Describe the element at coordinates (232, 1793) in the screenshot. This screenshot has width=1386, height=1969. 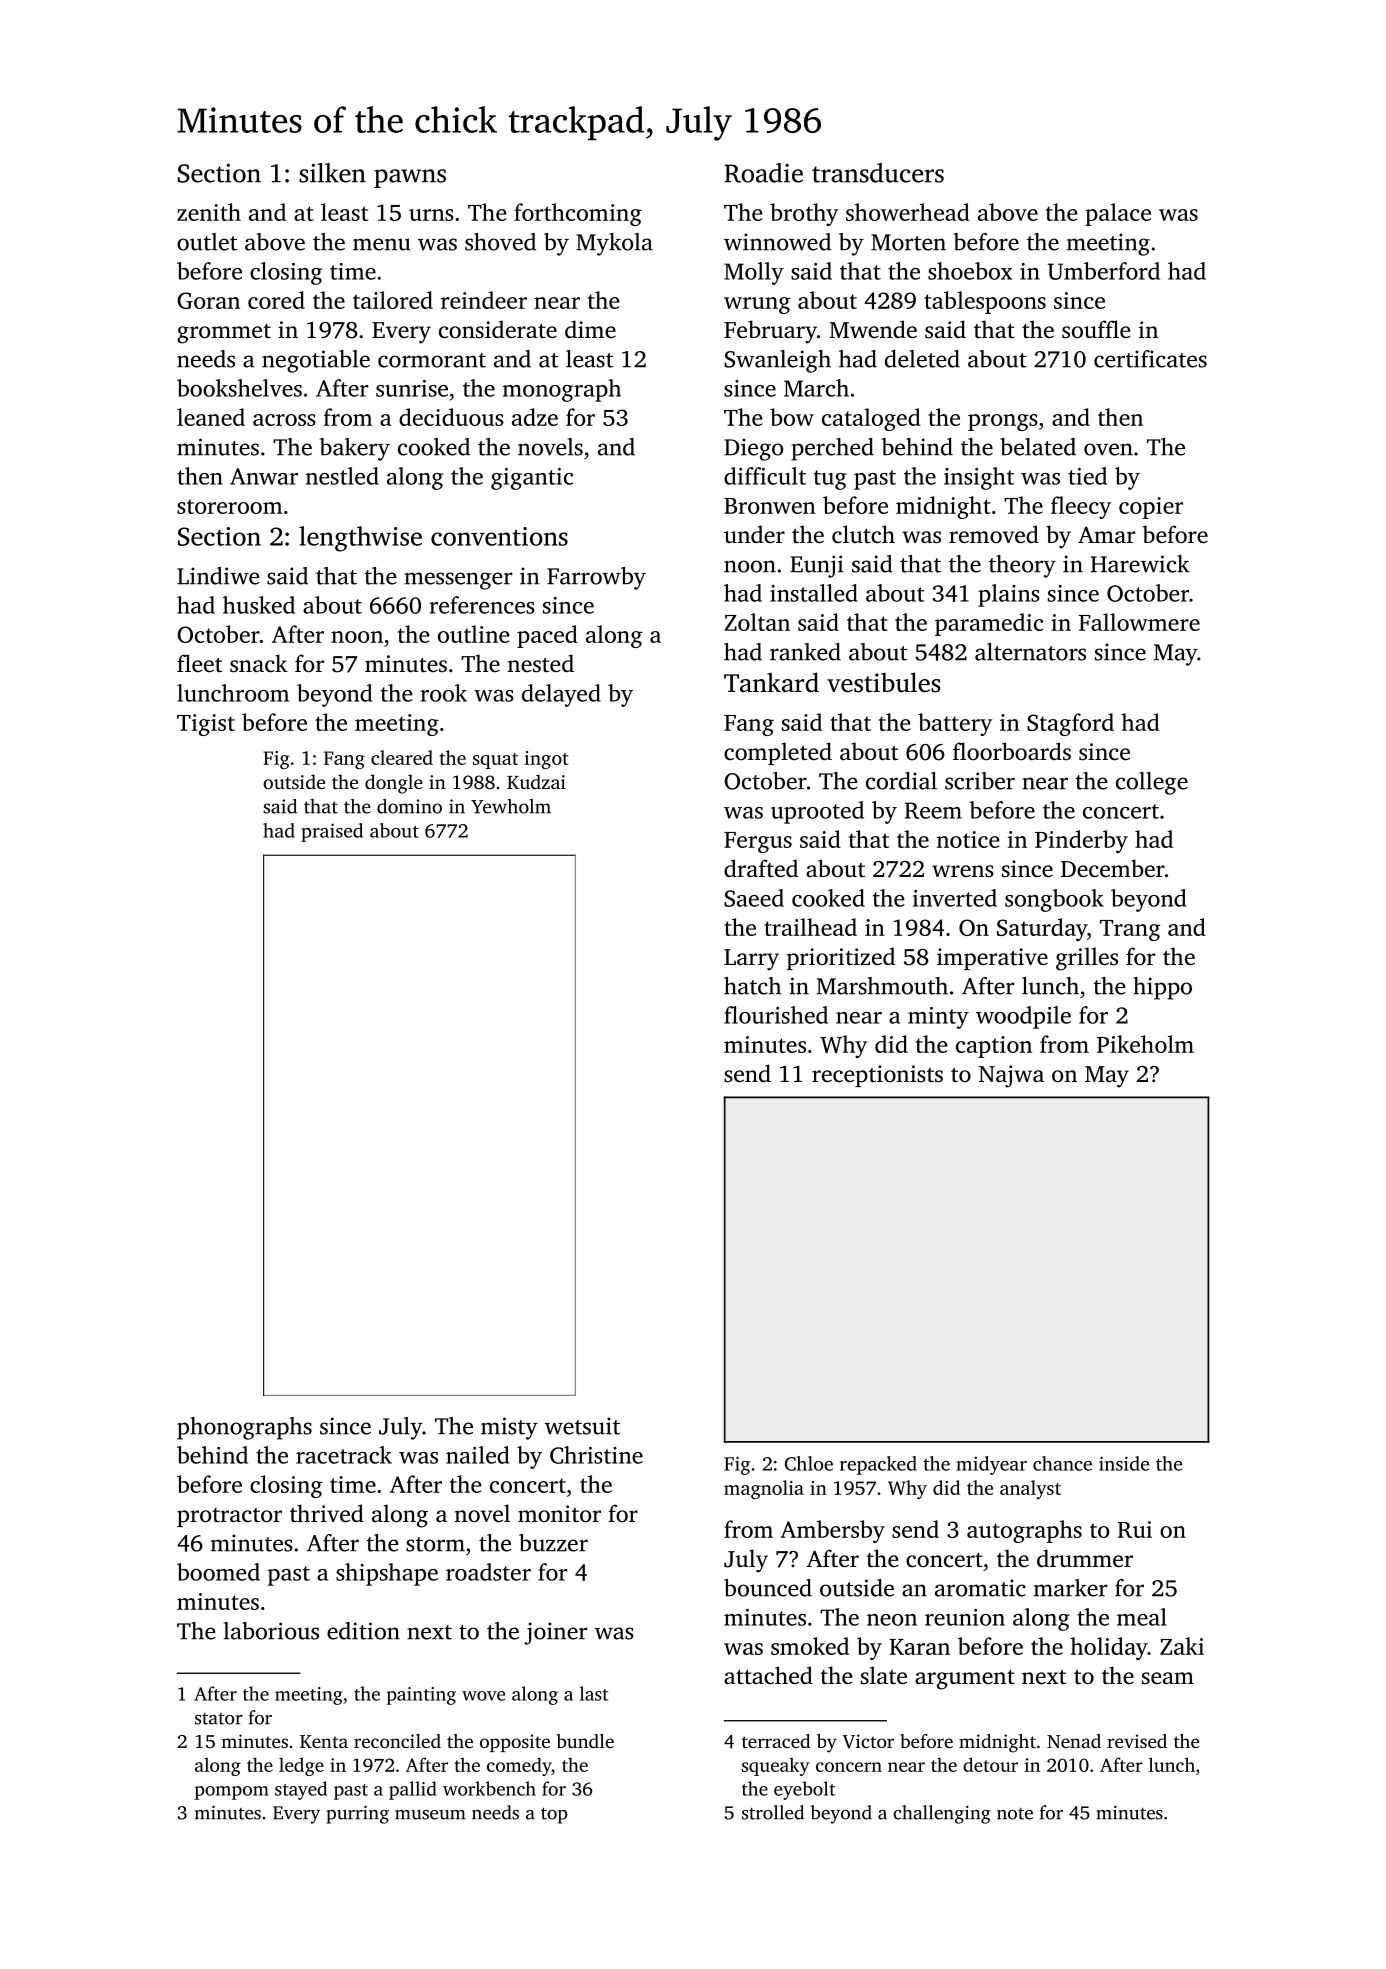
I see `pompom` at that location.
